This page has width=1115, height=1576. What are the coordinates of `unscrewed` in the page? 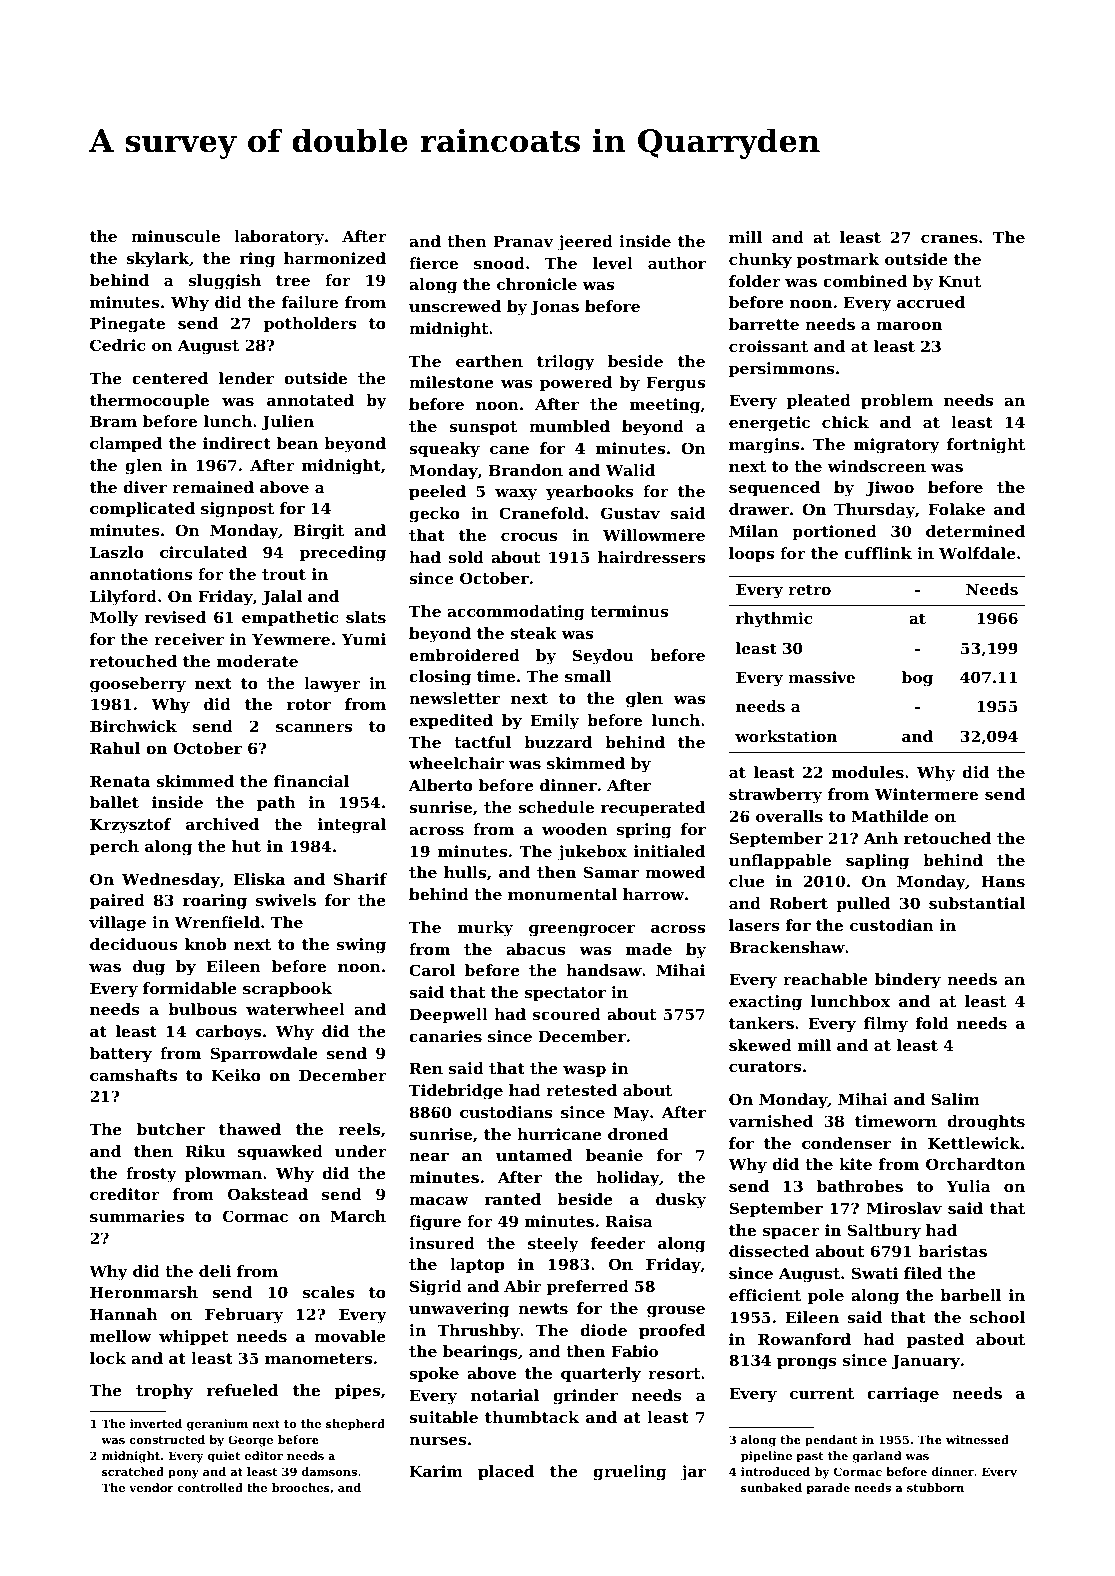 It's located at (455, 306).
